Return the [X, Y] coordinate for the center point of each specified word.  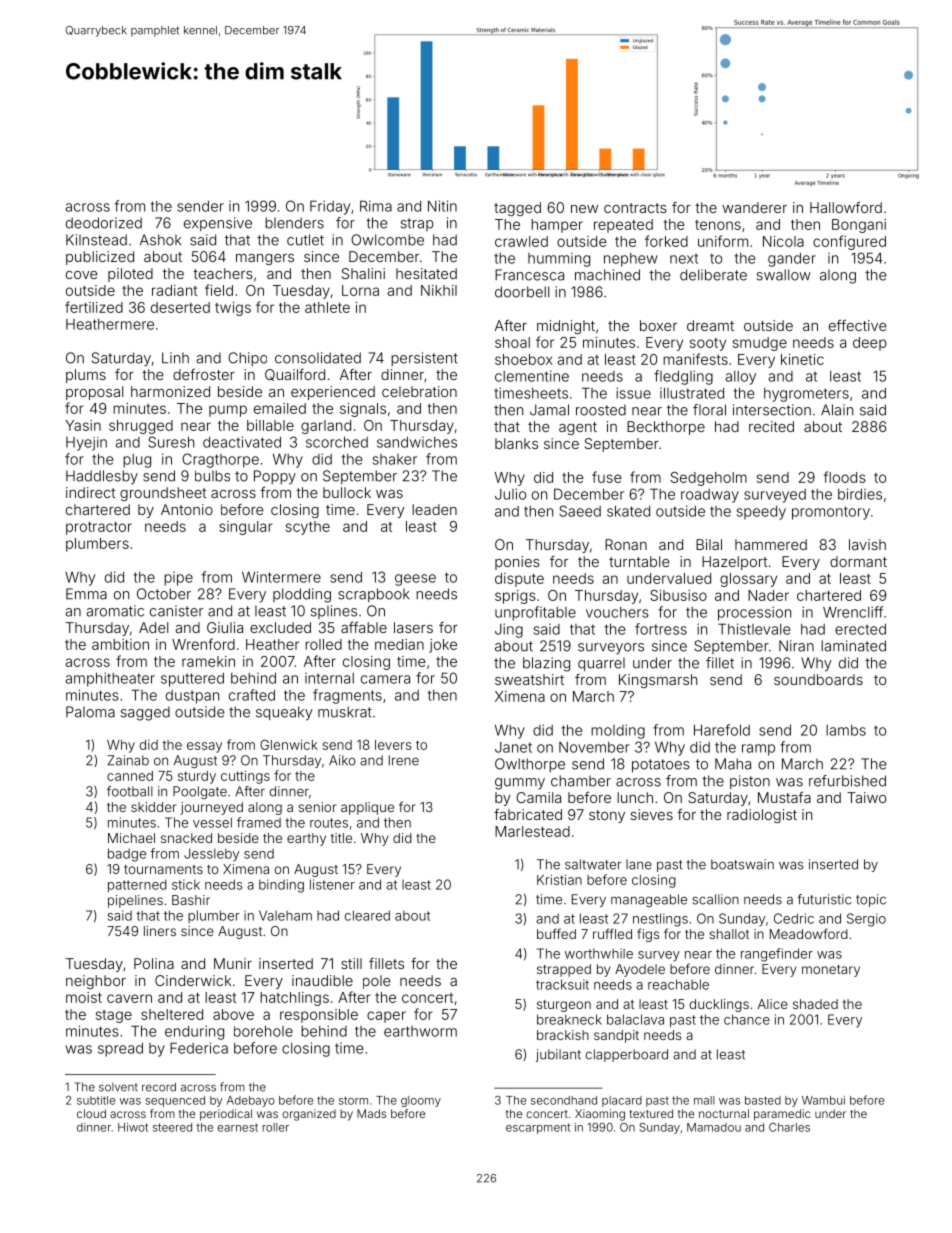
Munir [233, 963]
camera [385, 679]
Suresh [171, 442]
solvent [118, 1087]
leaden [434, 509]
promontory [831, 513]
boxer [658, 325]
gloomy [421, 1101]
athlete [327, 307]
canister [176, 611]
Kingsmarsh [658, 681]
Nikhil [439, 290]
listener [332, 884]
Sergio [866, 920]
